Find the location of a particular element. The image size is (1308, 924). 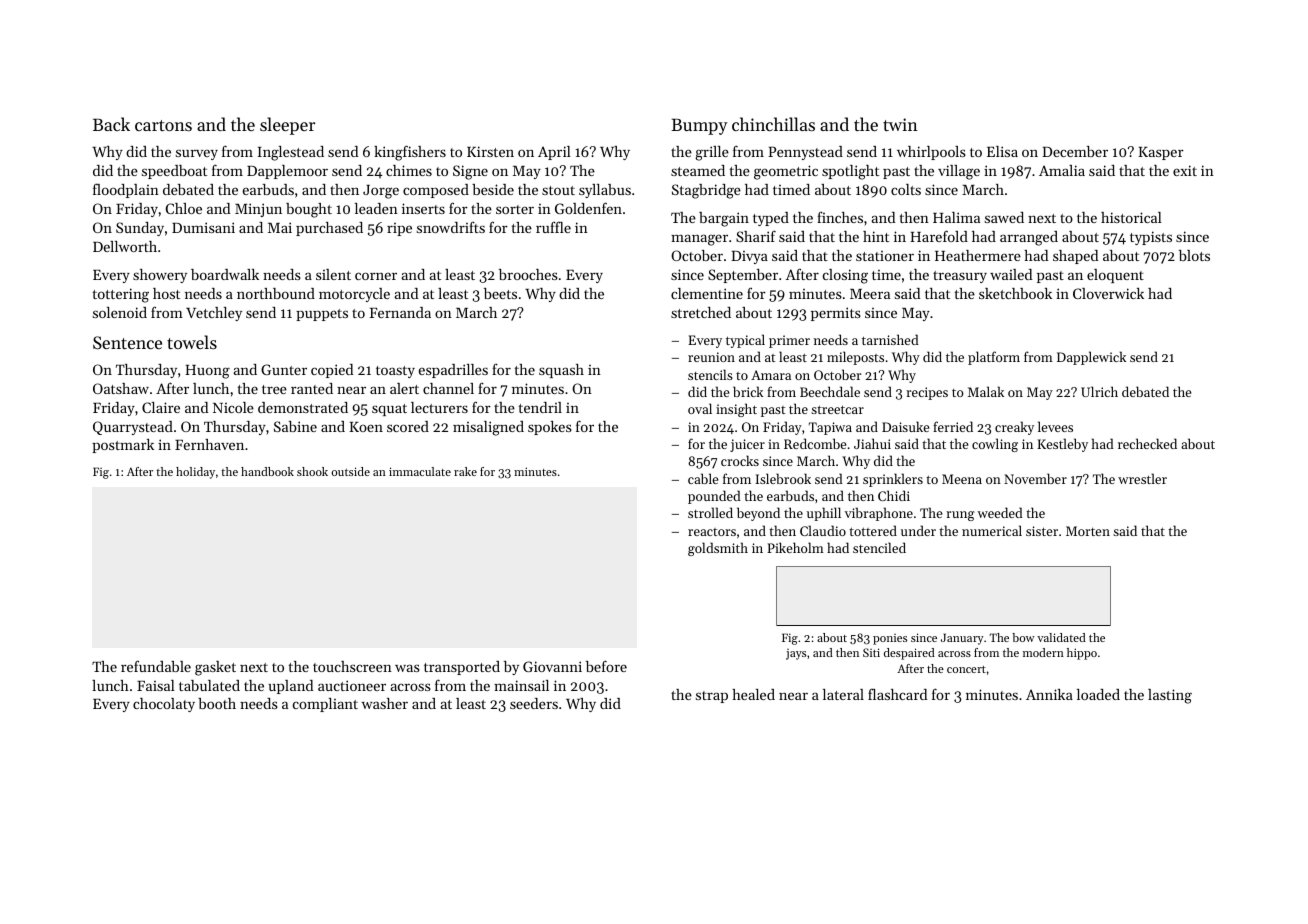

Kasper is located at coordinates (1161, 153).
